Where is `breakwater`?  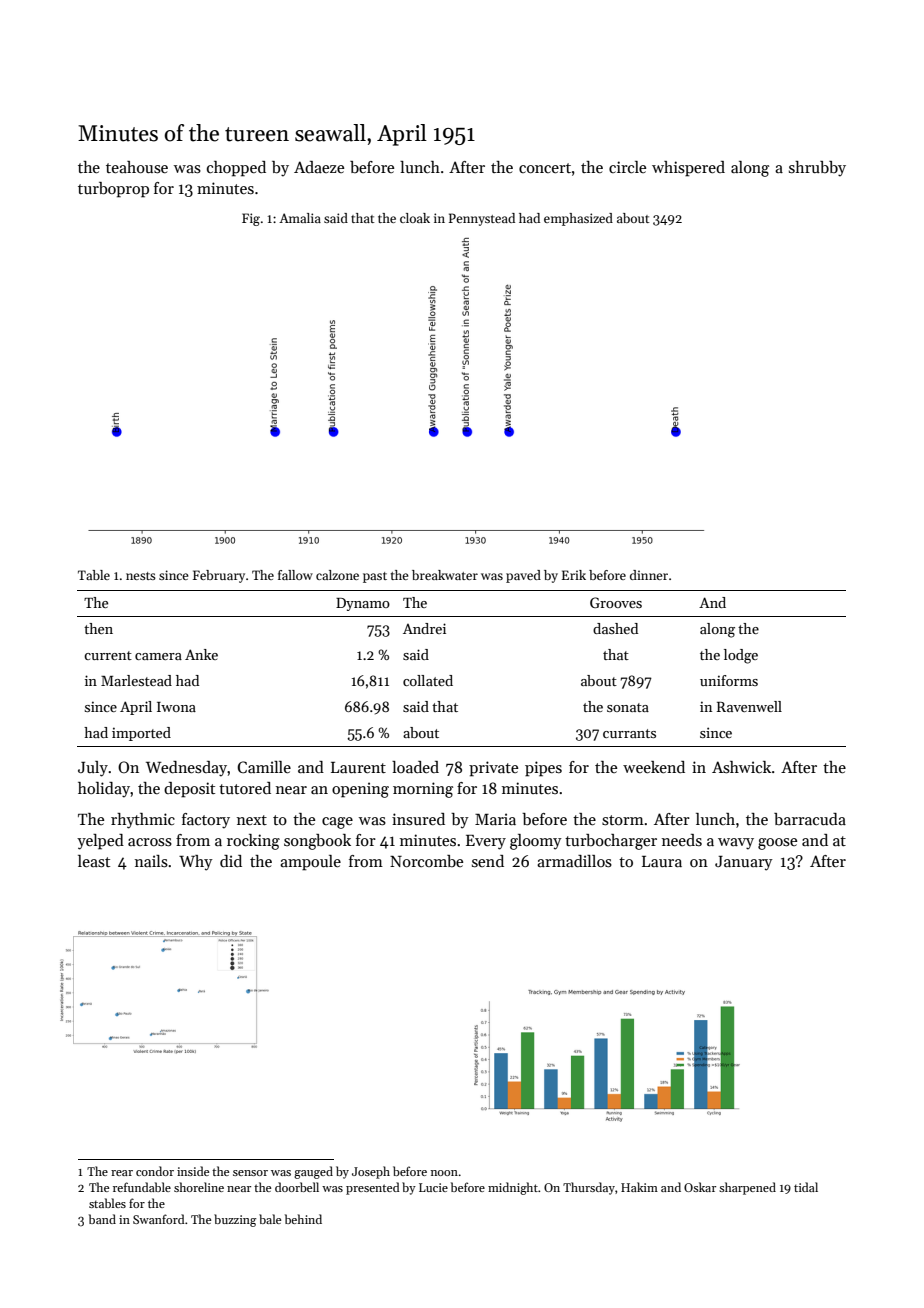 breakwater is located at coordinates (445, 575).
